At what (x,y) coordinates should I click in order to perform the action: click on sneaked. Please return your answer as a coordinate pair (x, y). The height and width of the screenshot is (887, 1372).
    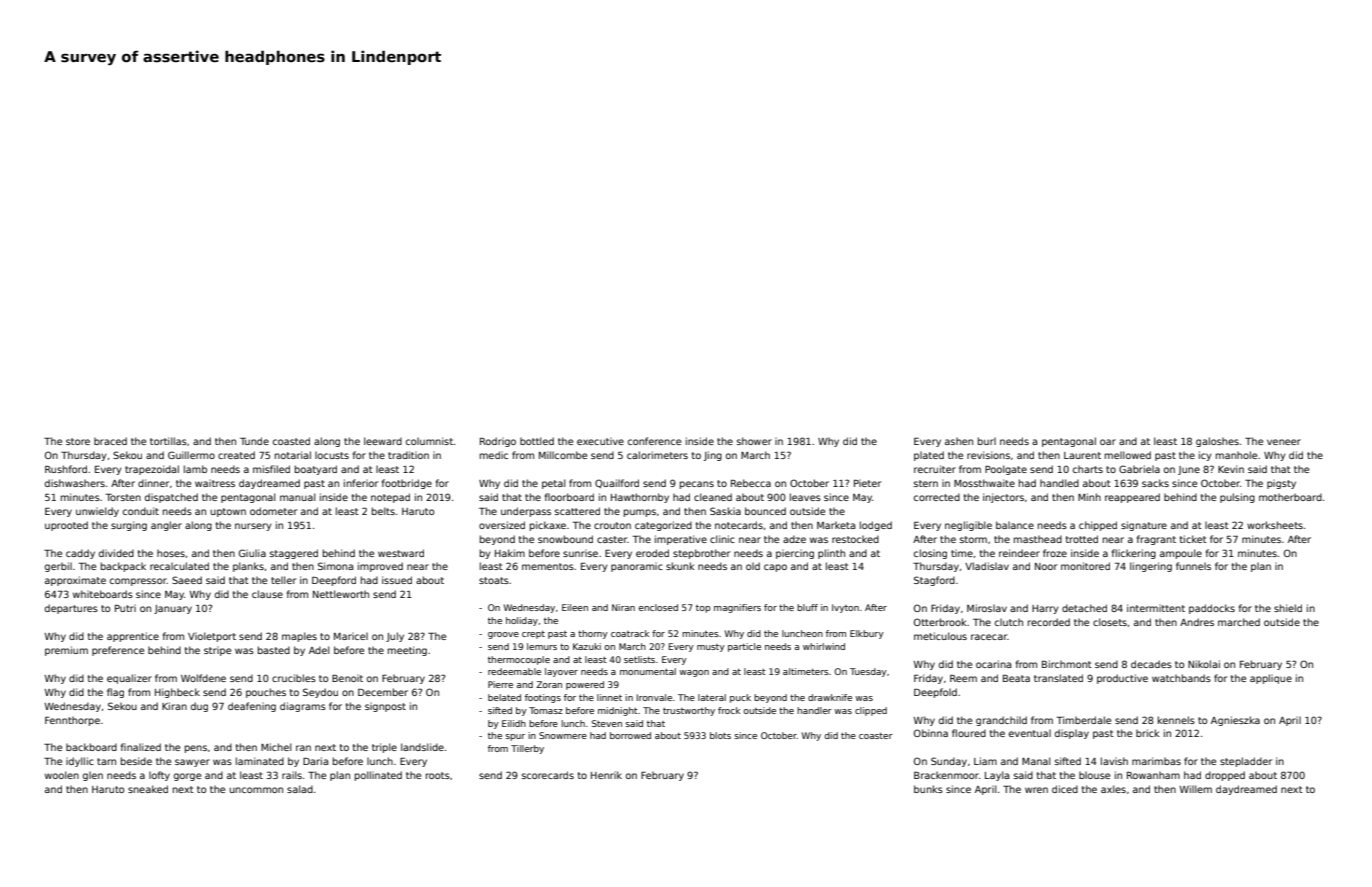
    Looking at the image, I should click on (148, 789).
